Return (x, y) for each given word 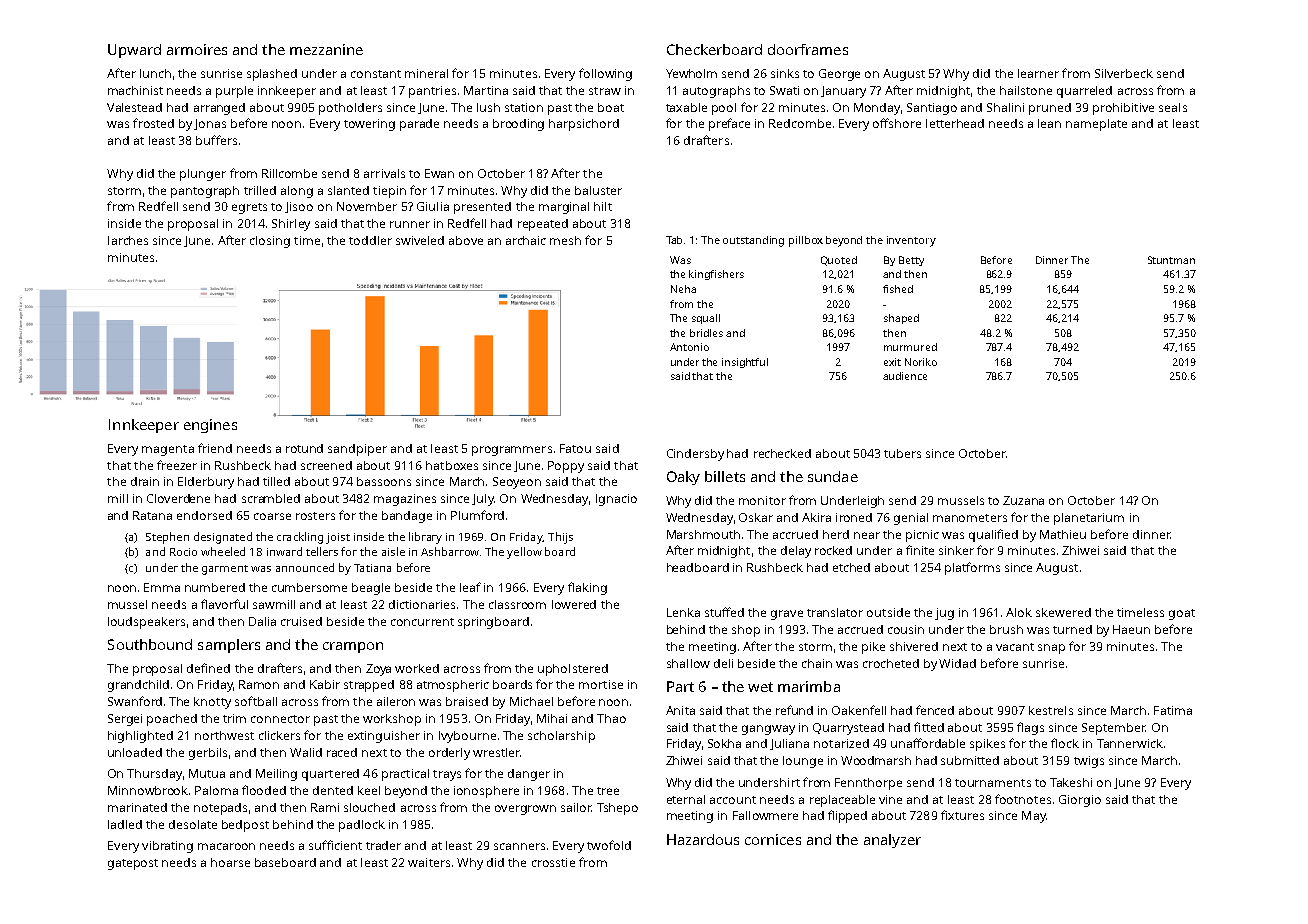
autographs (716, 92)
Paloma (216, 790)
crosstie (553, 862)
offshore (897, 123)
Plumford (477, 515)
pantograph (205, 192)
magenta (168, 450)
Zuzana (1023, 500)
